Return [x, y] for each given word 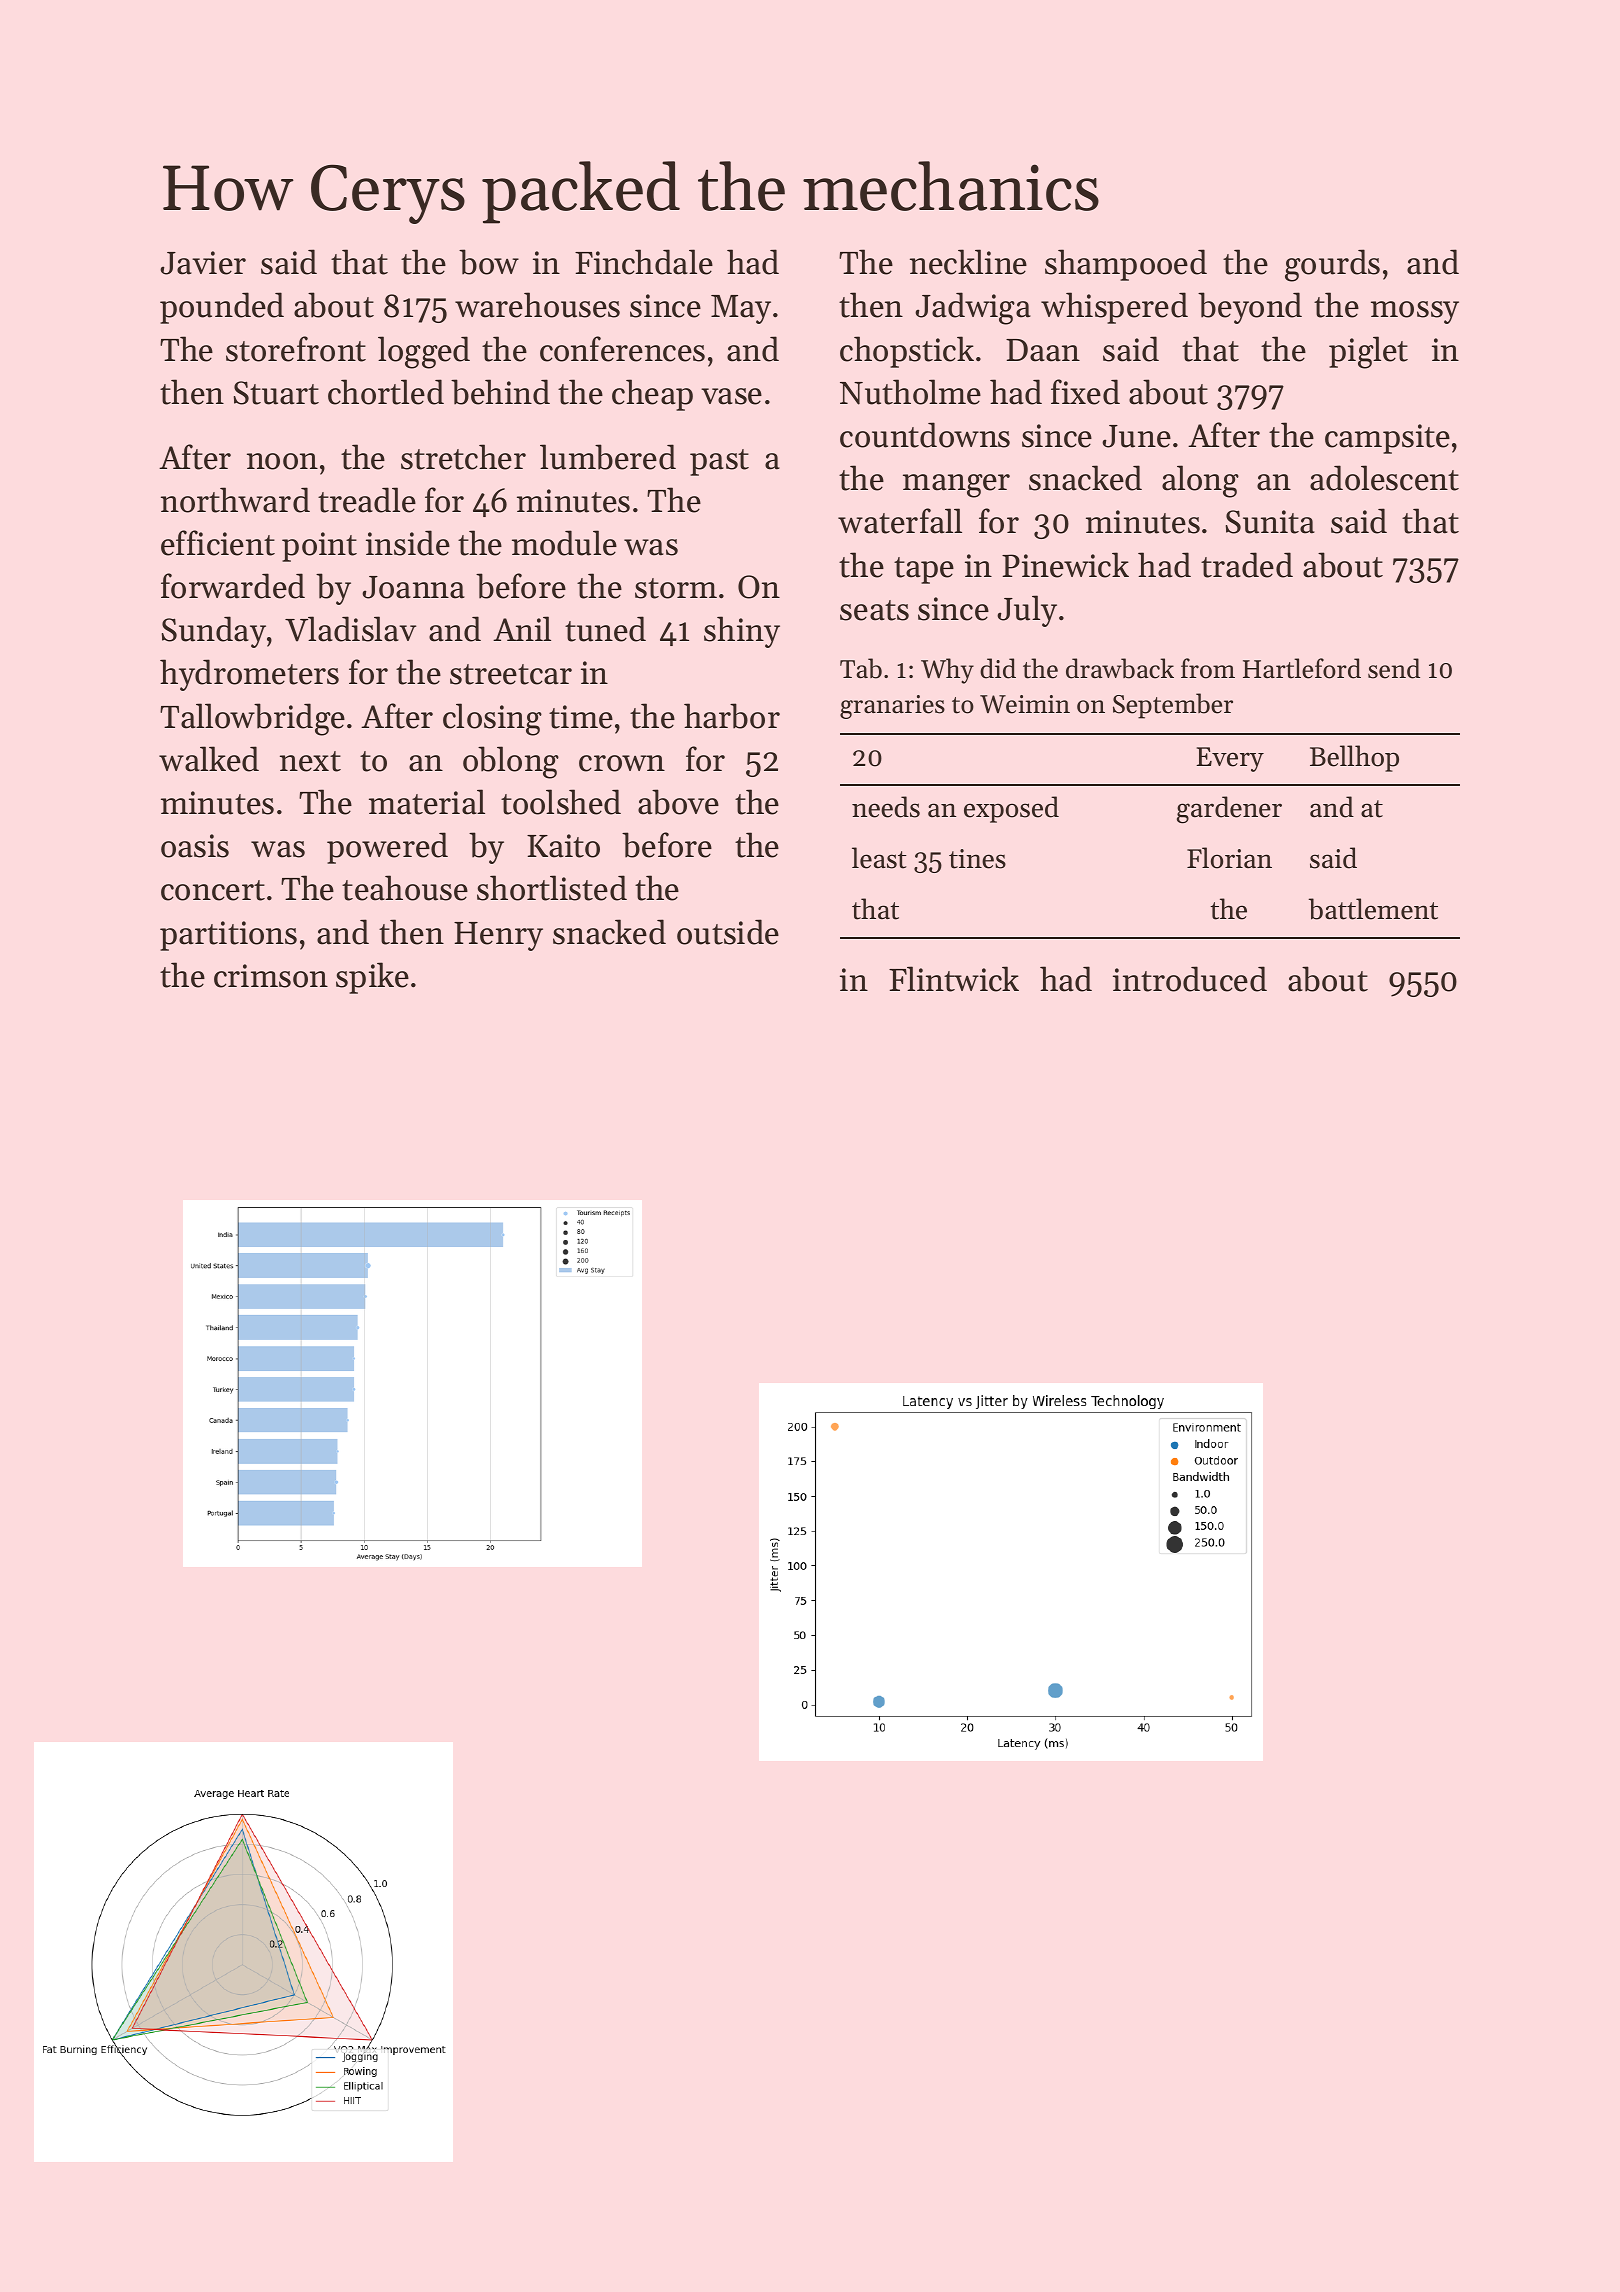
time [581, 717]
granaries [892, 707]
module [564, 543]
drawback [1120, 668]
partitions [228, 936]
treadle [367, 500]
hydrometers [249, 675]
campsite [1387, 439]
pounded [222, 308]
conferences [622, 349]
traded [1247, 565]
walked [209, 759]
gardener [1229, 810]
